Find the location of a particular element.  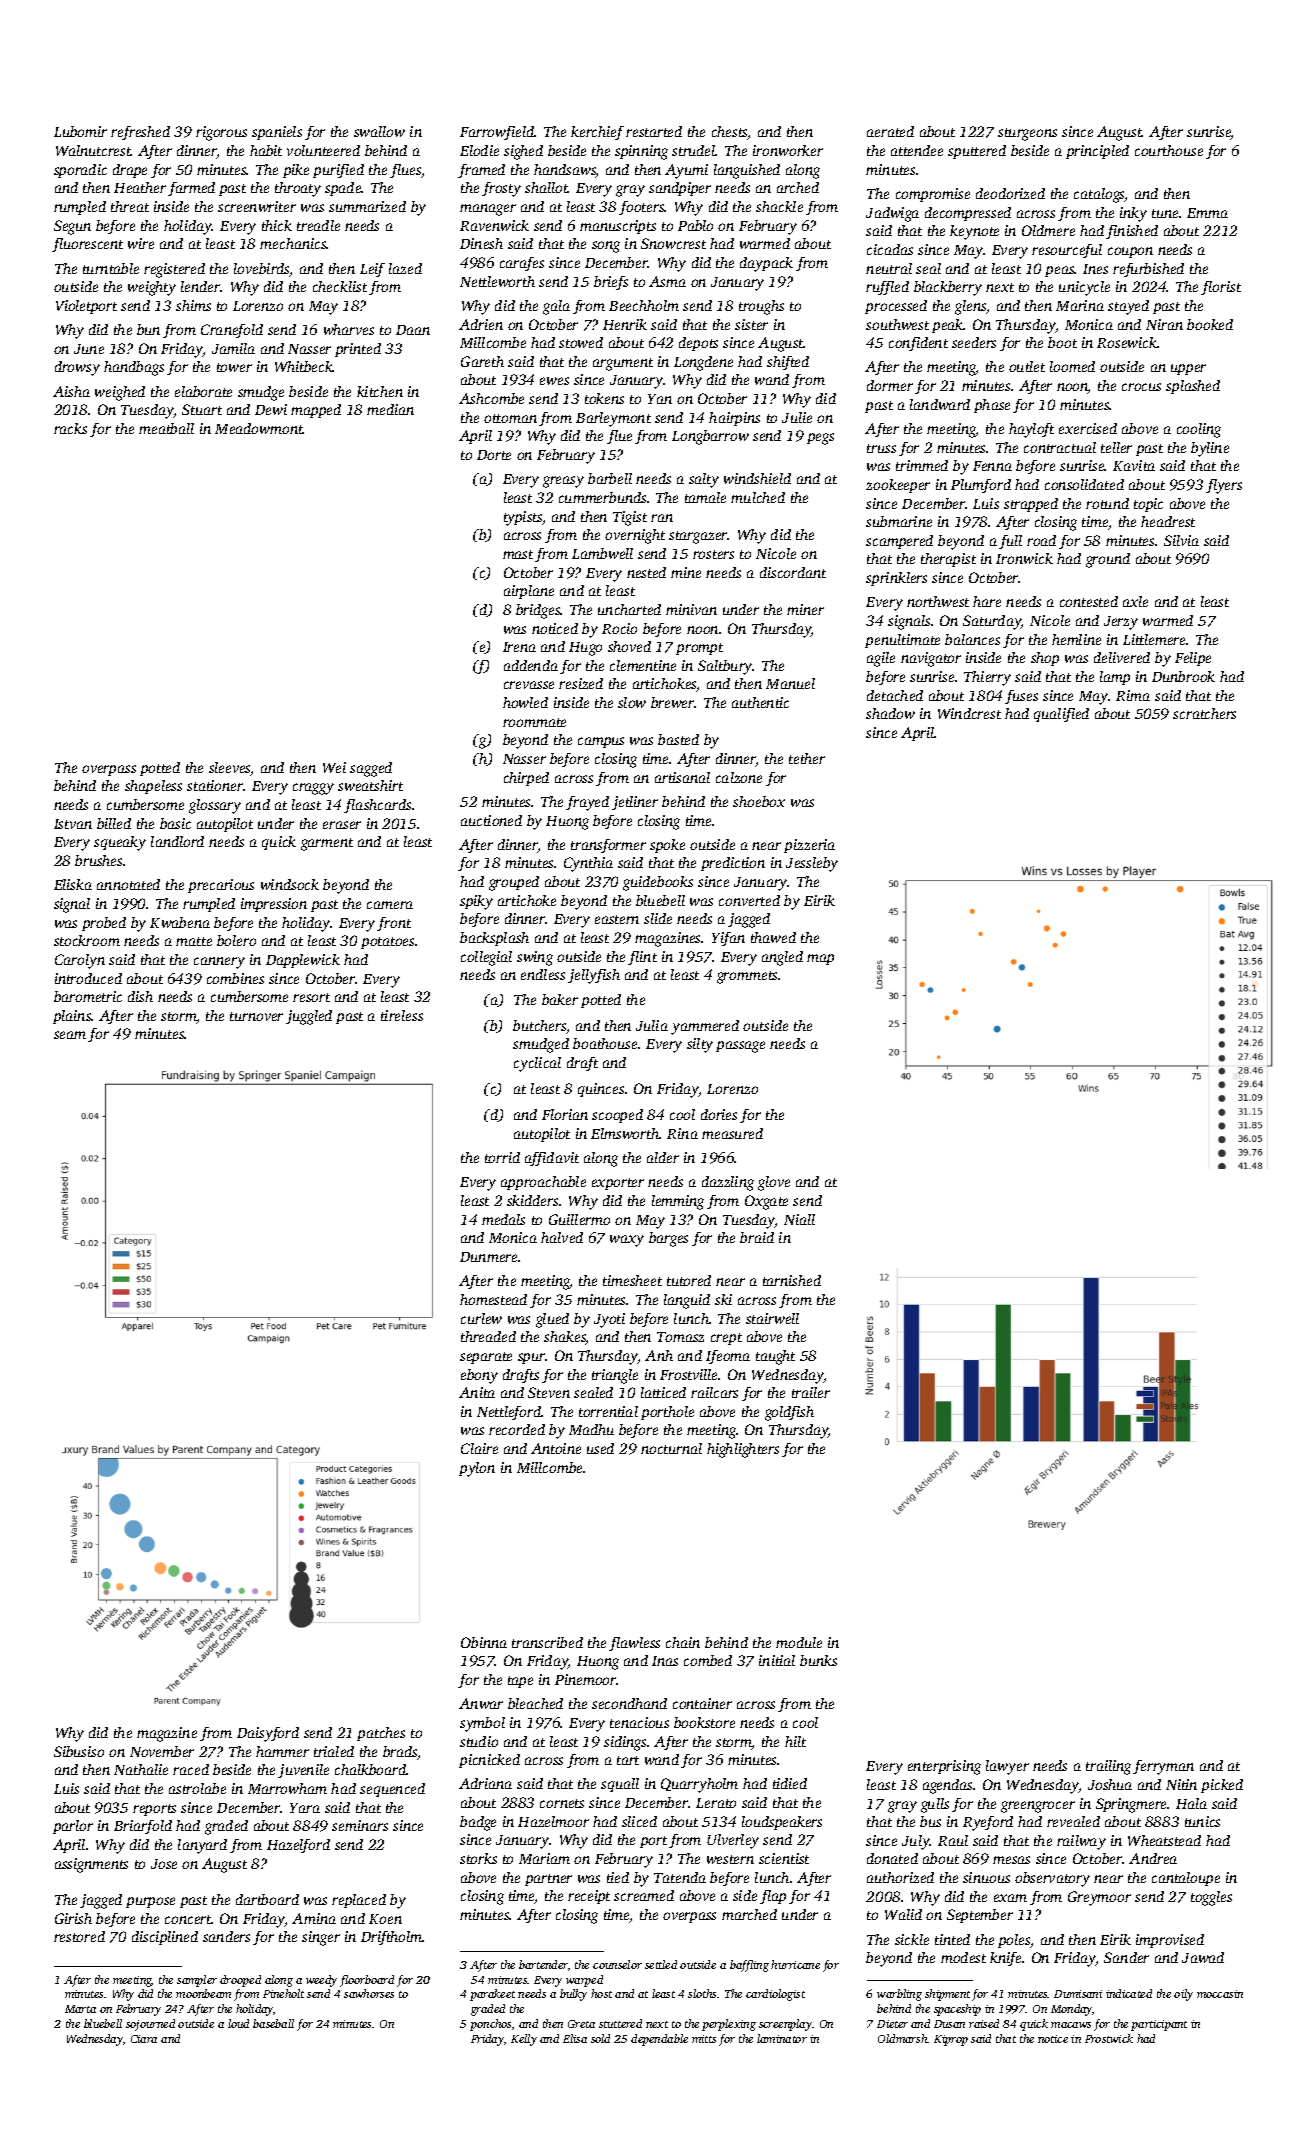

Yara is located at coordinates (305, 1808).
